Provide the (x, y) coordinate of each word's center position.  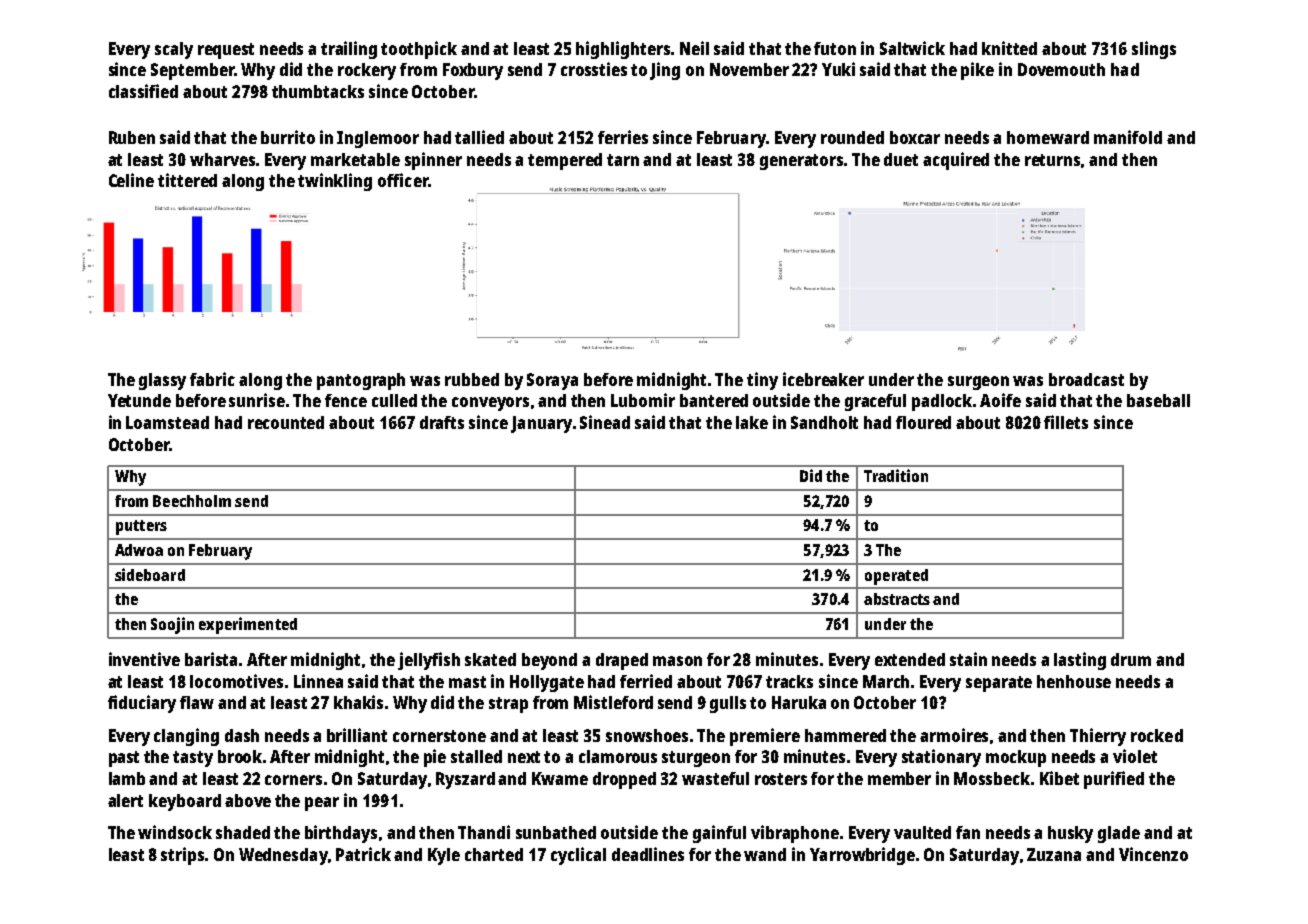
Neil (694, 48)
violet (1135, 756)
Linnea (318, 681)
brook (240, 756)
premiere (765, 737)
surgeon (978, 383)
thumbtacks (318, 91)
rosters (781, 779)
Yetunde (139, 400)
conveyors (490, 404)
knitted (1009, 48)
